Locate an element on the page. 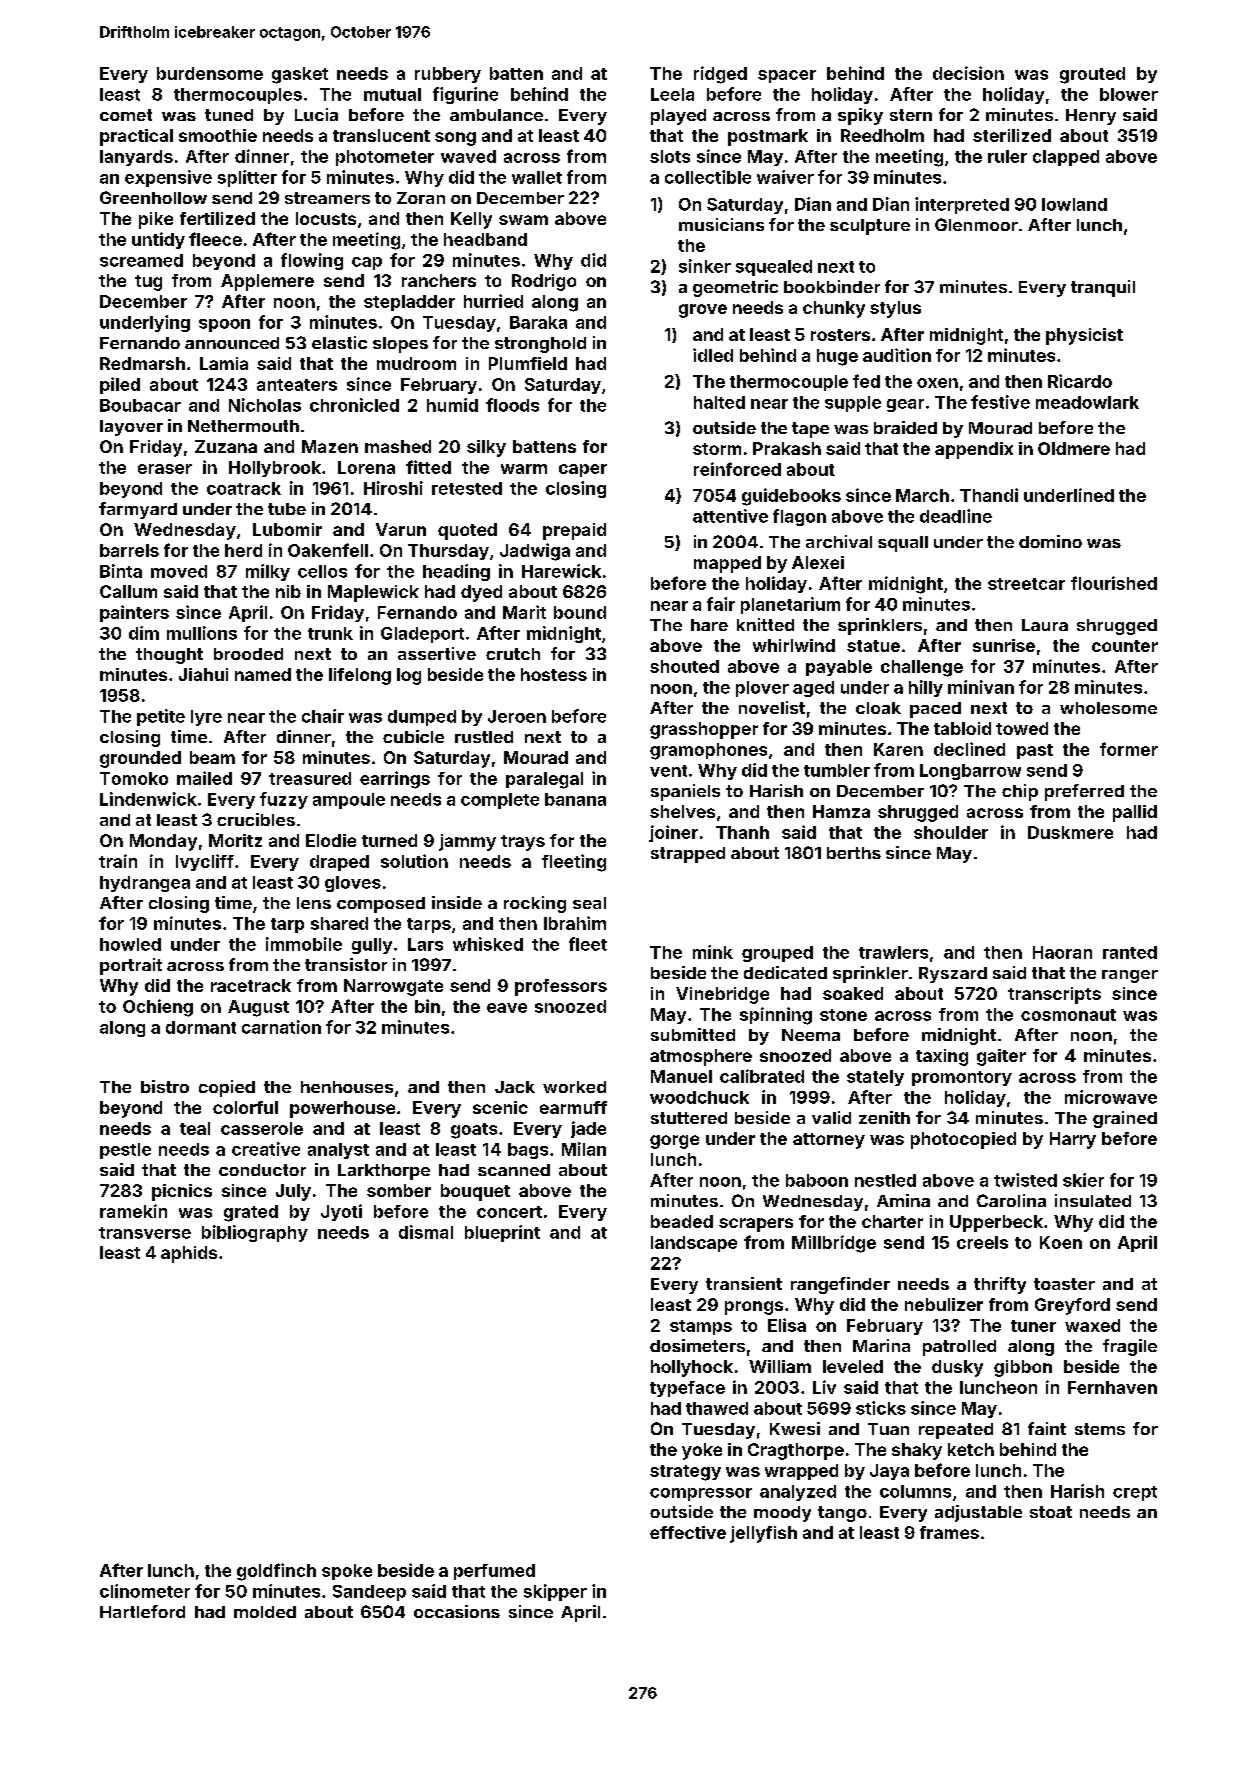 This document has height=1778, width=1257. spoke is located at coordinates (347, 1572).
